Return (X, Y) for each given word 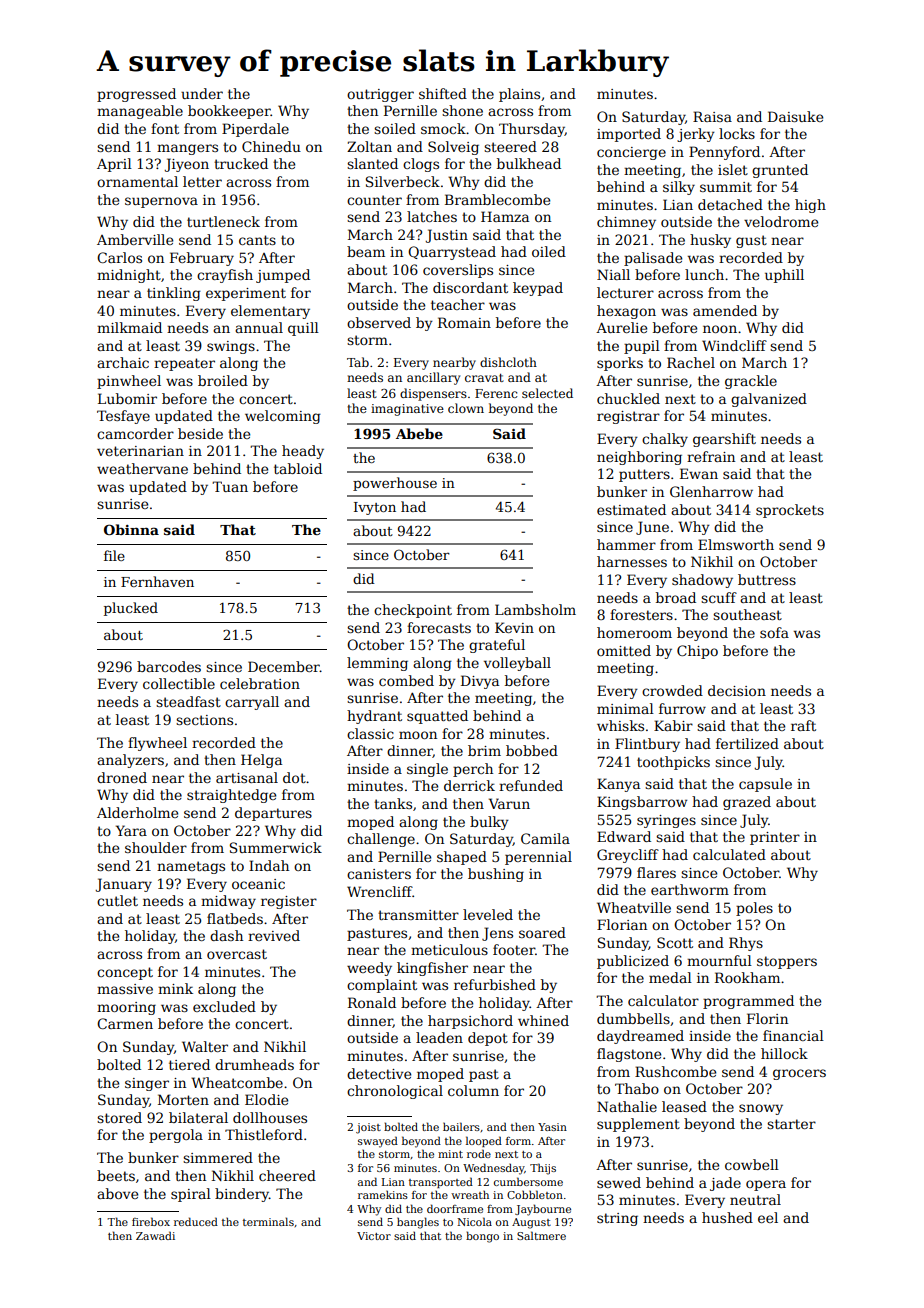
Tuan (230, 486)
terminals (268, 1221)
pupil (642, 347)
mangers (187, 149)
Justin (446, 236)
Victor (374, 1236)
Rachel (691, 362)
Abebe (419, 433)
